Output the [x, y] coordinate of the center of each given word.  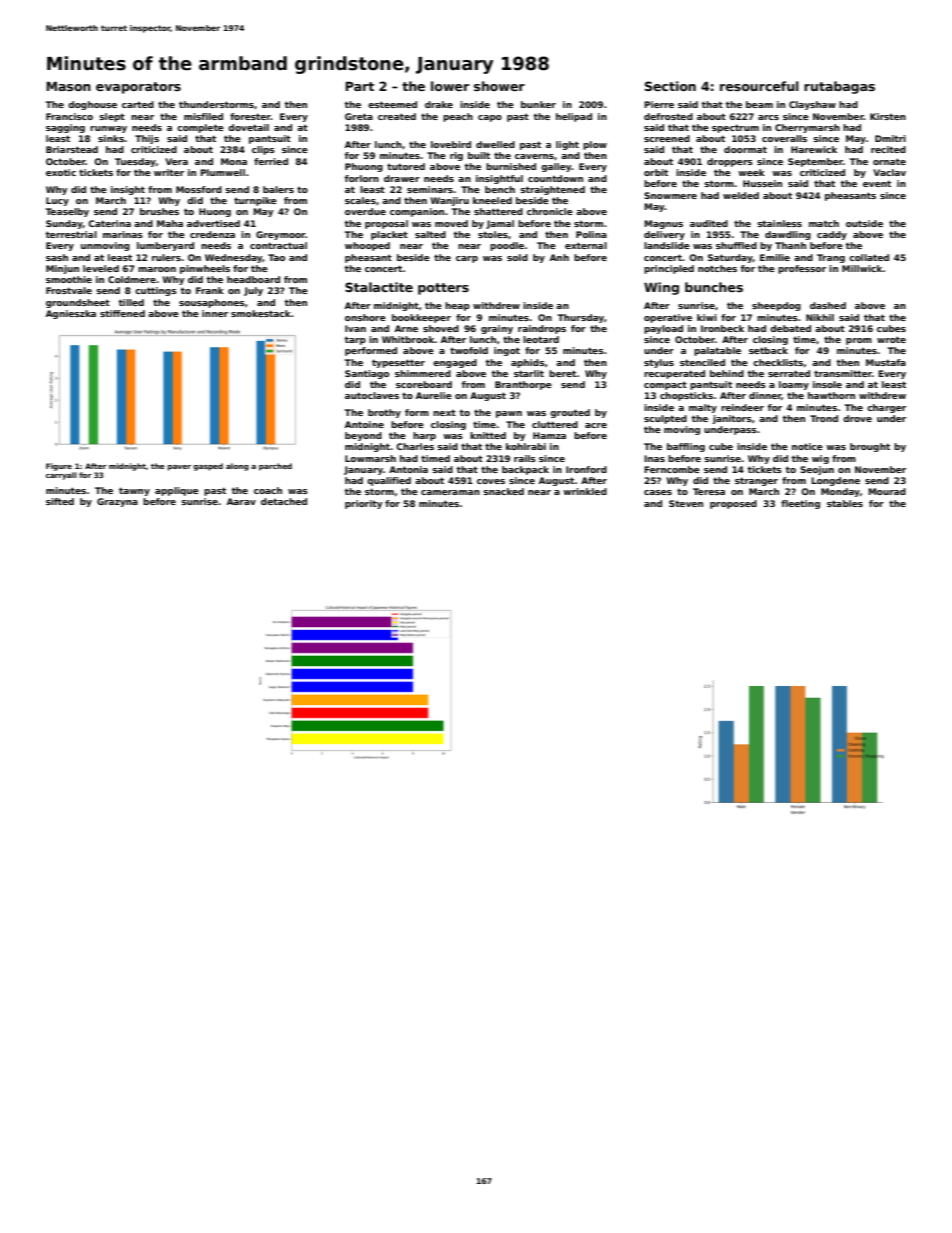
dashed [828, 305]
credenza [212, 234]
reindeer [742, 407]
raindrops [542, 329]
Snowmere [670, 195]
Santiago [367, 374]
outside [864, 223]
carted [138, 104]
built [479, 155]
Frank [210, 290]
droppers [730, 162]
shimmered [423, 373]
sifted [60, 501]
